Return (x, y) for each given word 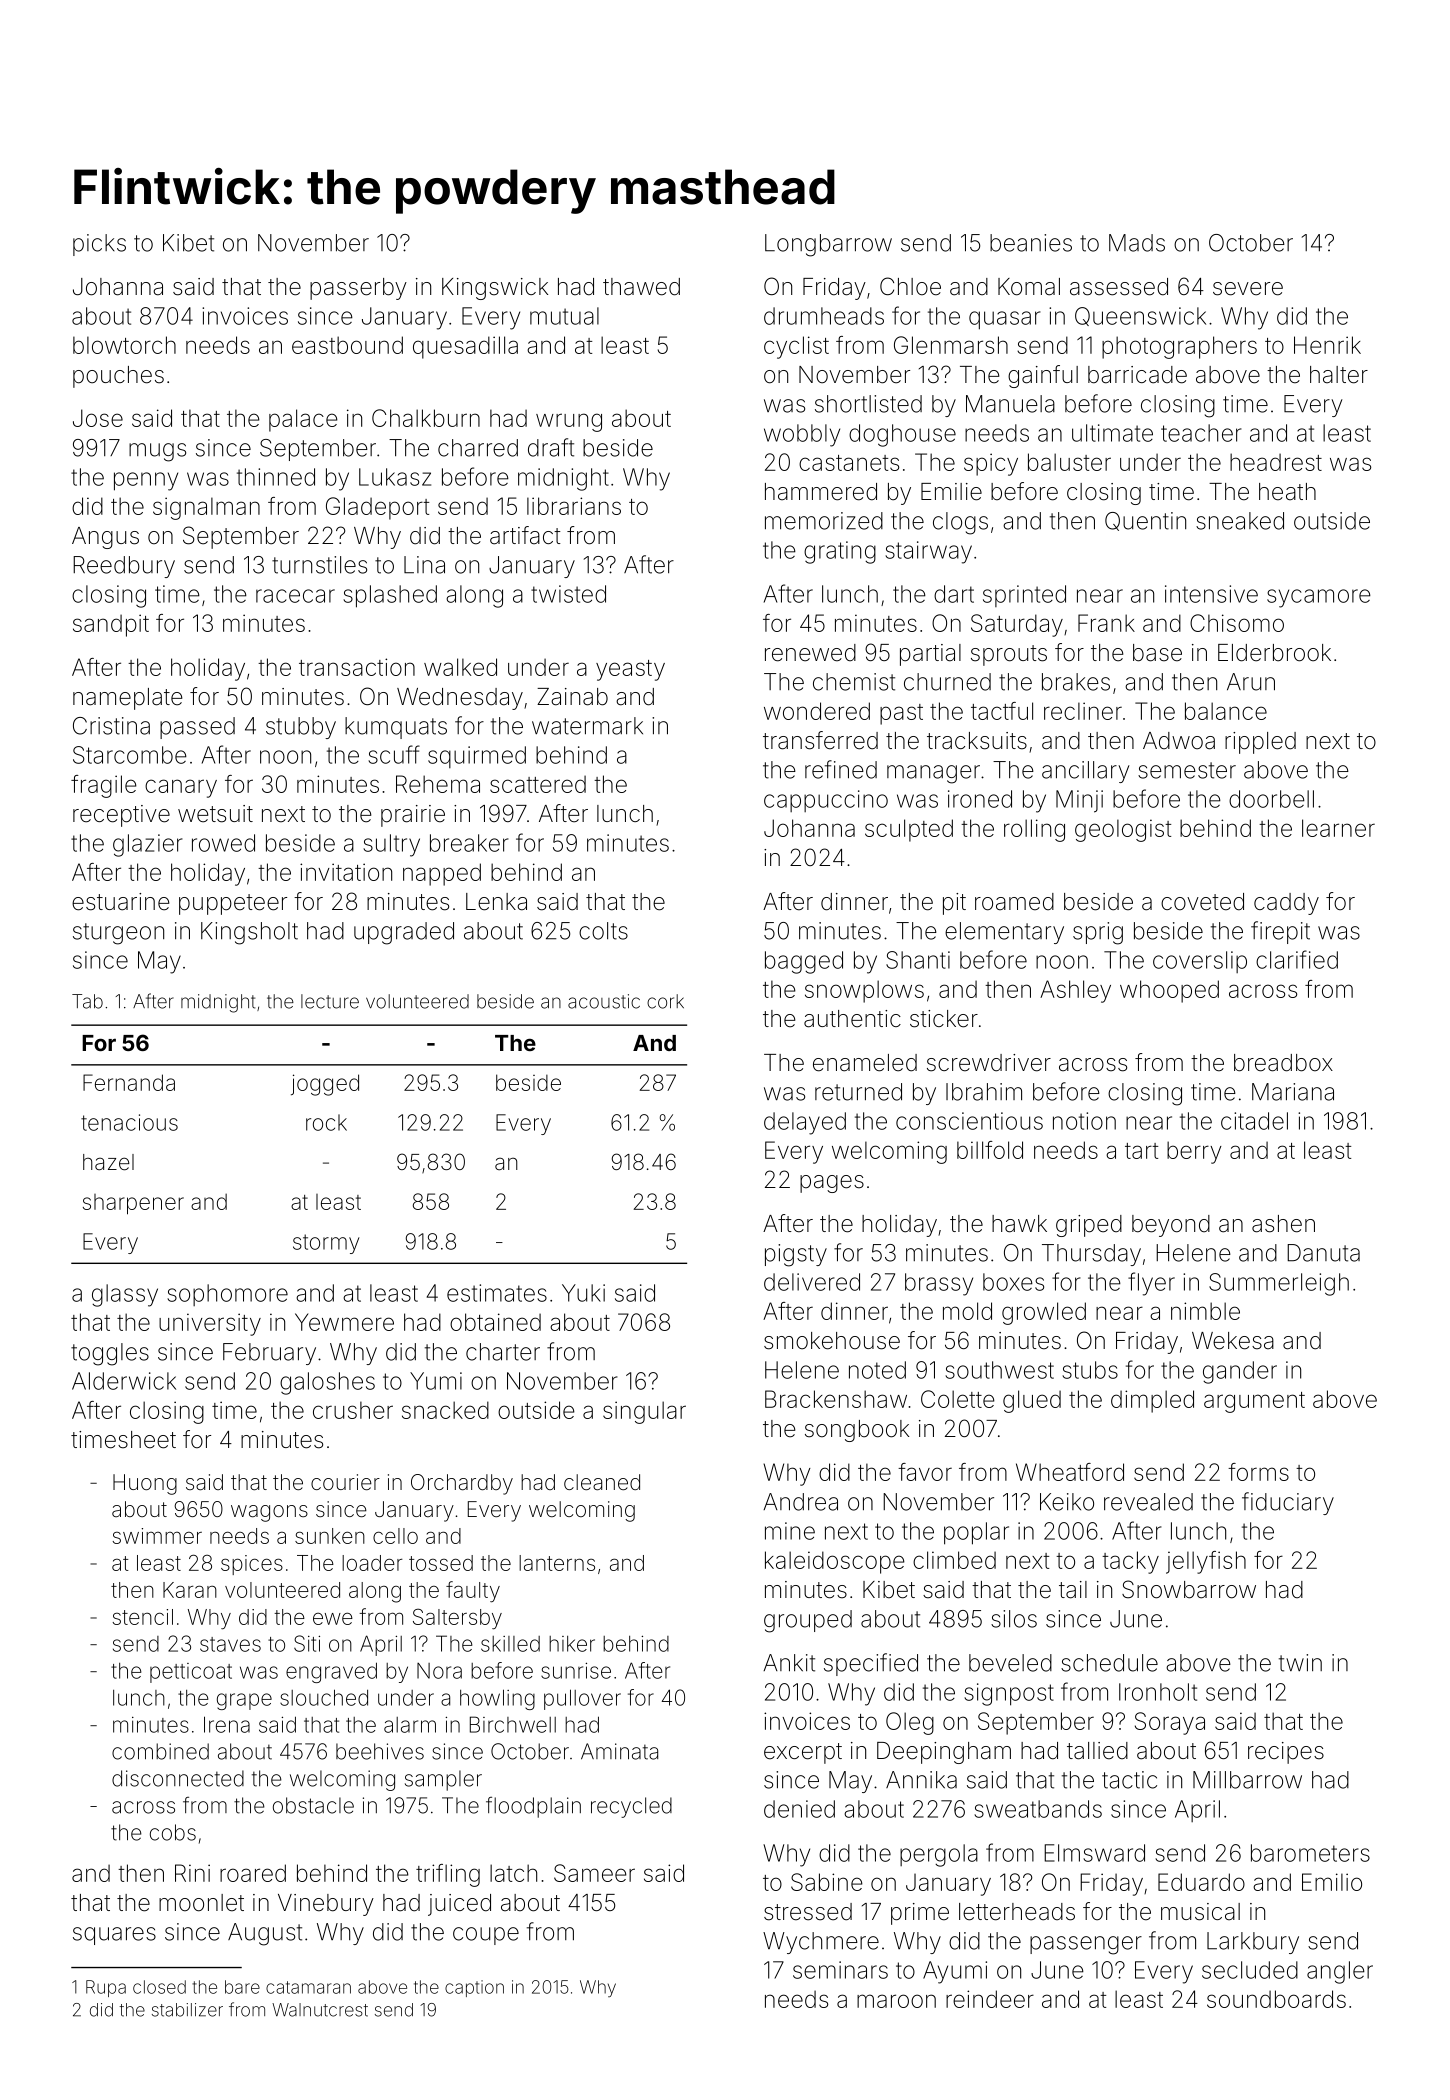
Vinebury (326, 1905)
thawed (641, 287)
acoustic (604, 1001)
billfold (990, 1150)
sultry (391, 845)
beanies (1031, 243)
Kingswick (495, 289)
